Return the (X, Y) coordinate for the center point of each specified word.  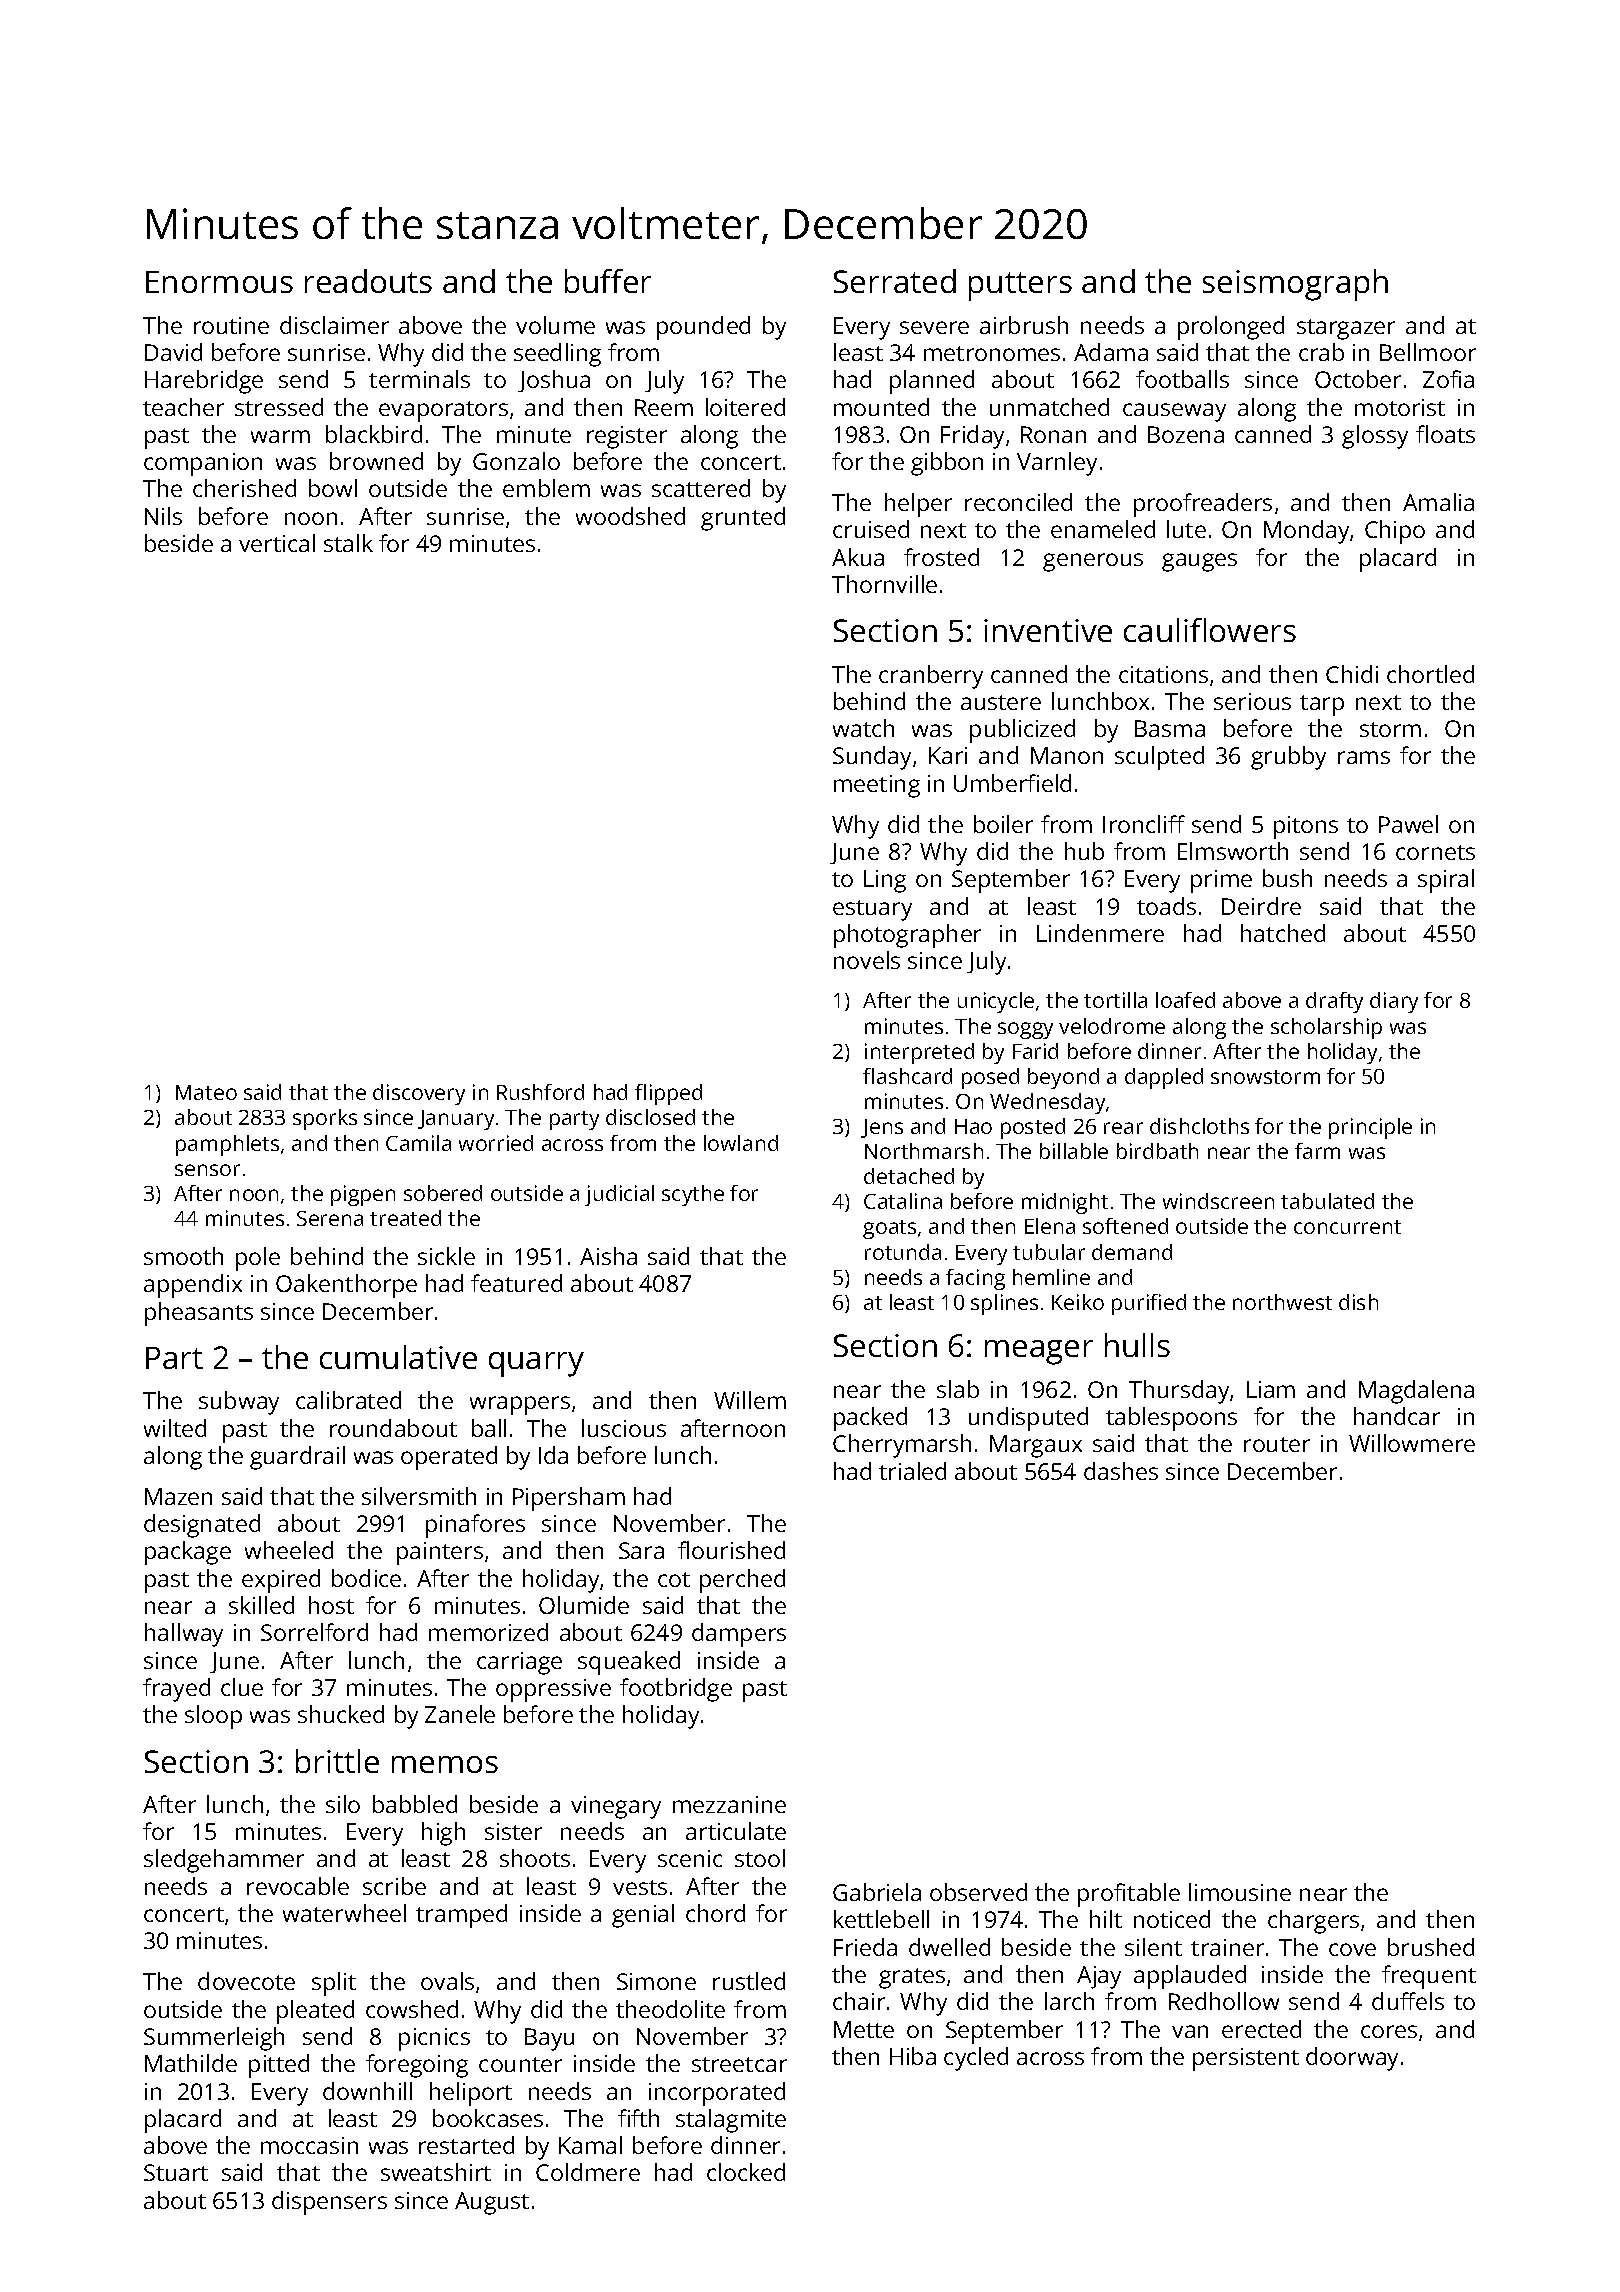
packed (870, 1419)
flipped (668, 1094)
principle (1370, 1128)
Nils (163, 516)
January (456, 1120)
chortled (1430, 674)
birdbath (1157, 1151)
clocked (746, 2172)
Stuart (176, 2172)
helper (918, 505)
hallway (184, 1635)
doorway (1352, 2059)
